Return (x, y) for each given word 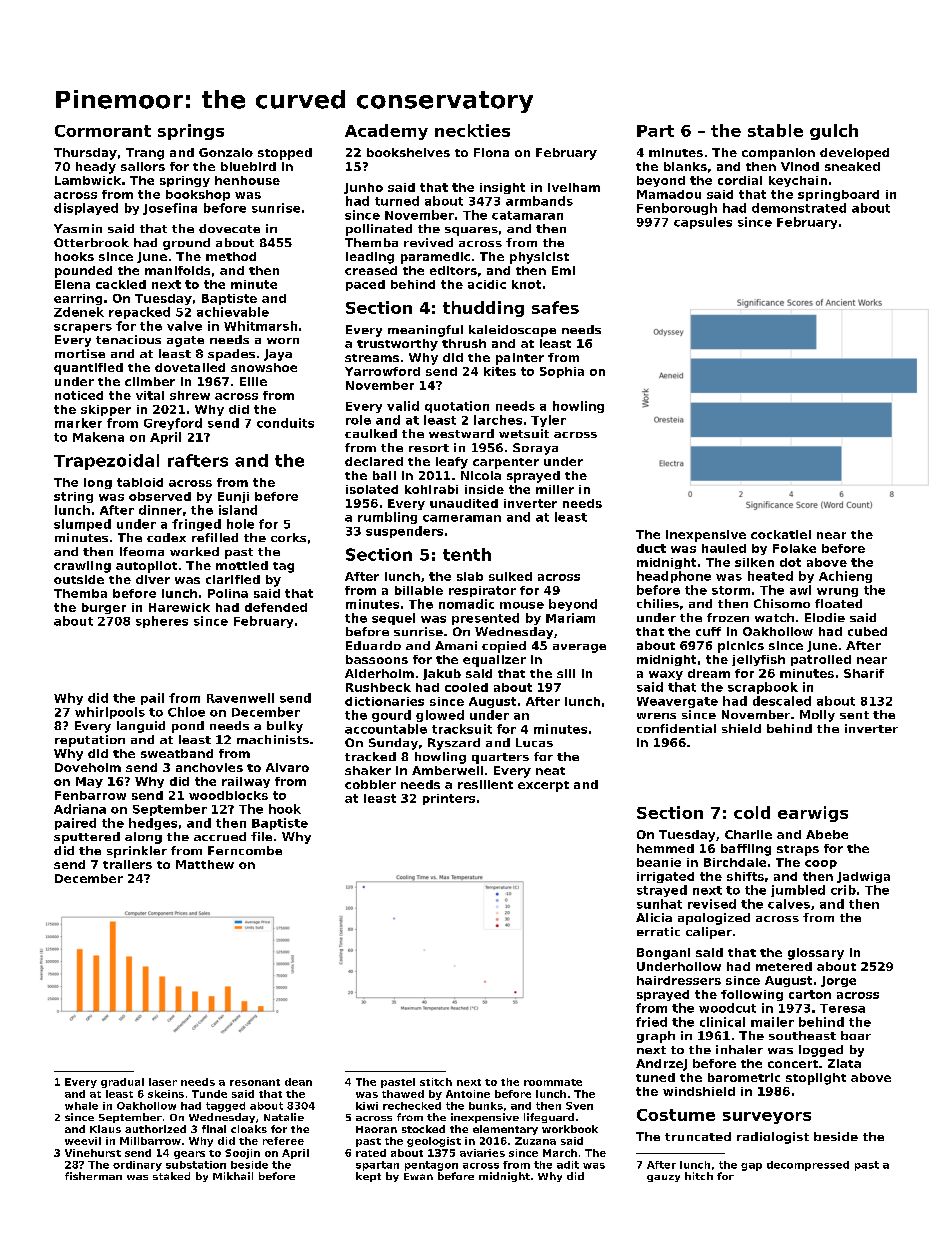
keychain (798, 181)
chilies (658, 603)
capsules (703, 223)
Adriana (80, 809)
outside (79, 579)
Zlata (844, 1063)
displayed (86, 209)
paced (365, 285)
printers (449, 799)
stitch (436, 1082)
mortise (80, 353)
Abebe (827, 834)
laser (163, 1082)
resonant (255, 1082)
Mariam (570, 618)
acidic (487, 284)
